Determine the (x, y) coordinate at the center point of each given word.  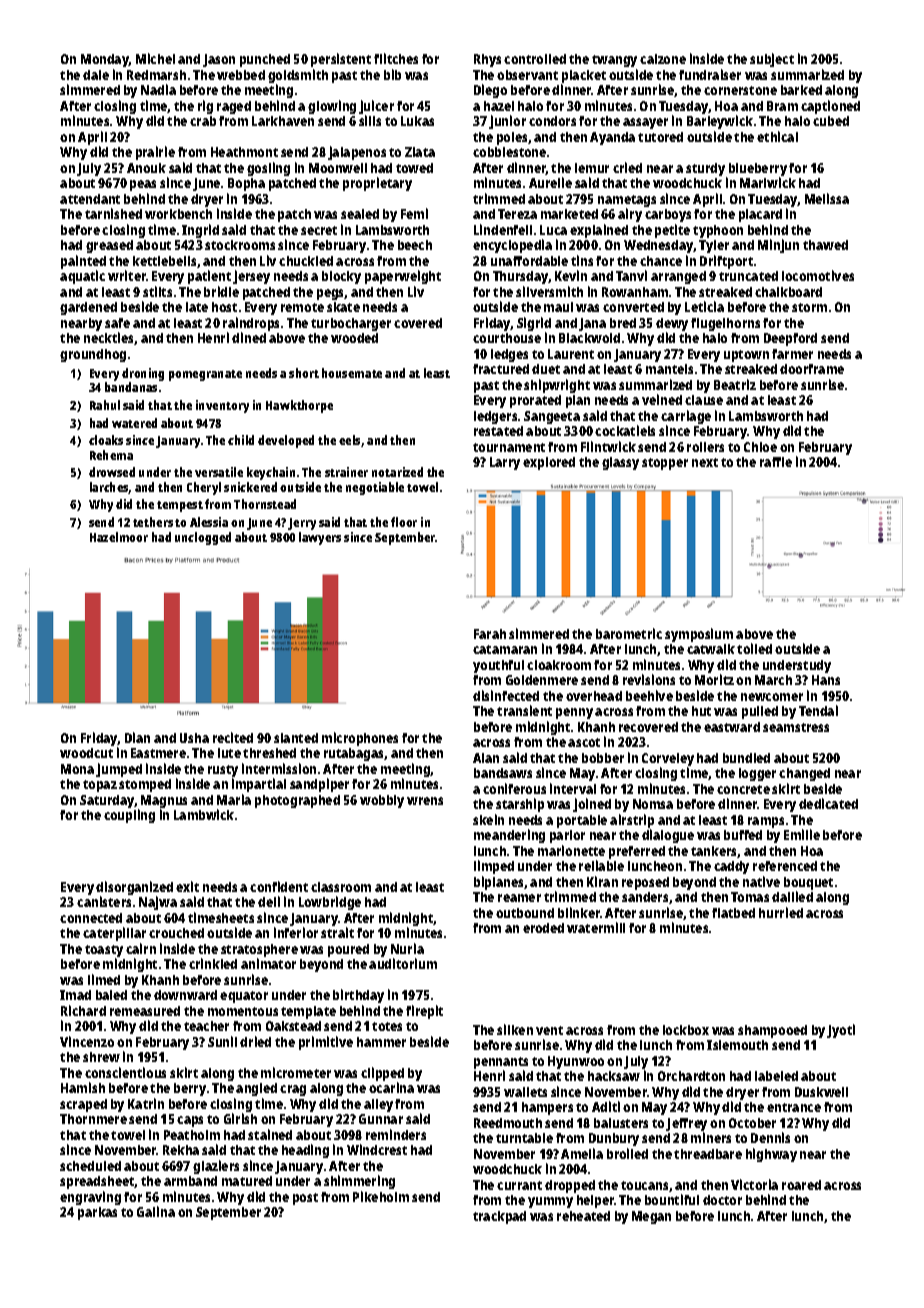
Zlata (420, 152)
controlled (535, 59)
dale (96, 75)
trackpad (499, 1217)
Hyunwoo (576, 1062)
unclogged (203, 538)
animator (268, 964)
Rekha (181, 1150)
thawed (825, 245)
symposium (699, 635)
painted (83, 262)
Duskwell (821, 1092)
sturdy (705, 169)
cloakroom (559, 665)
